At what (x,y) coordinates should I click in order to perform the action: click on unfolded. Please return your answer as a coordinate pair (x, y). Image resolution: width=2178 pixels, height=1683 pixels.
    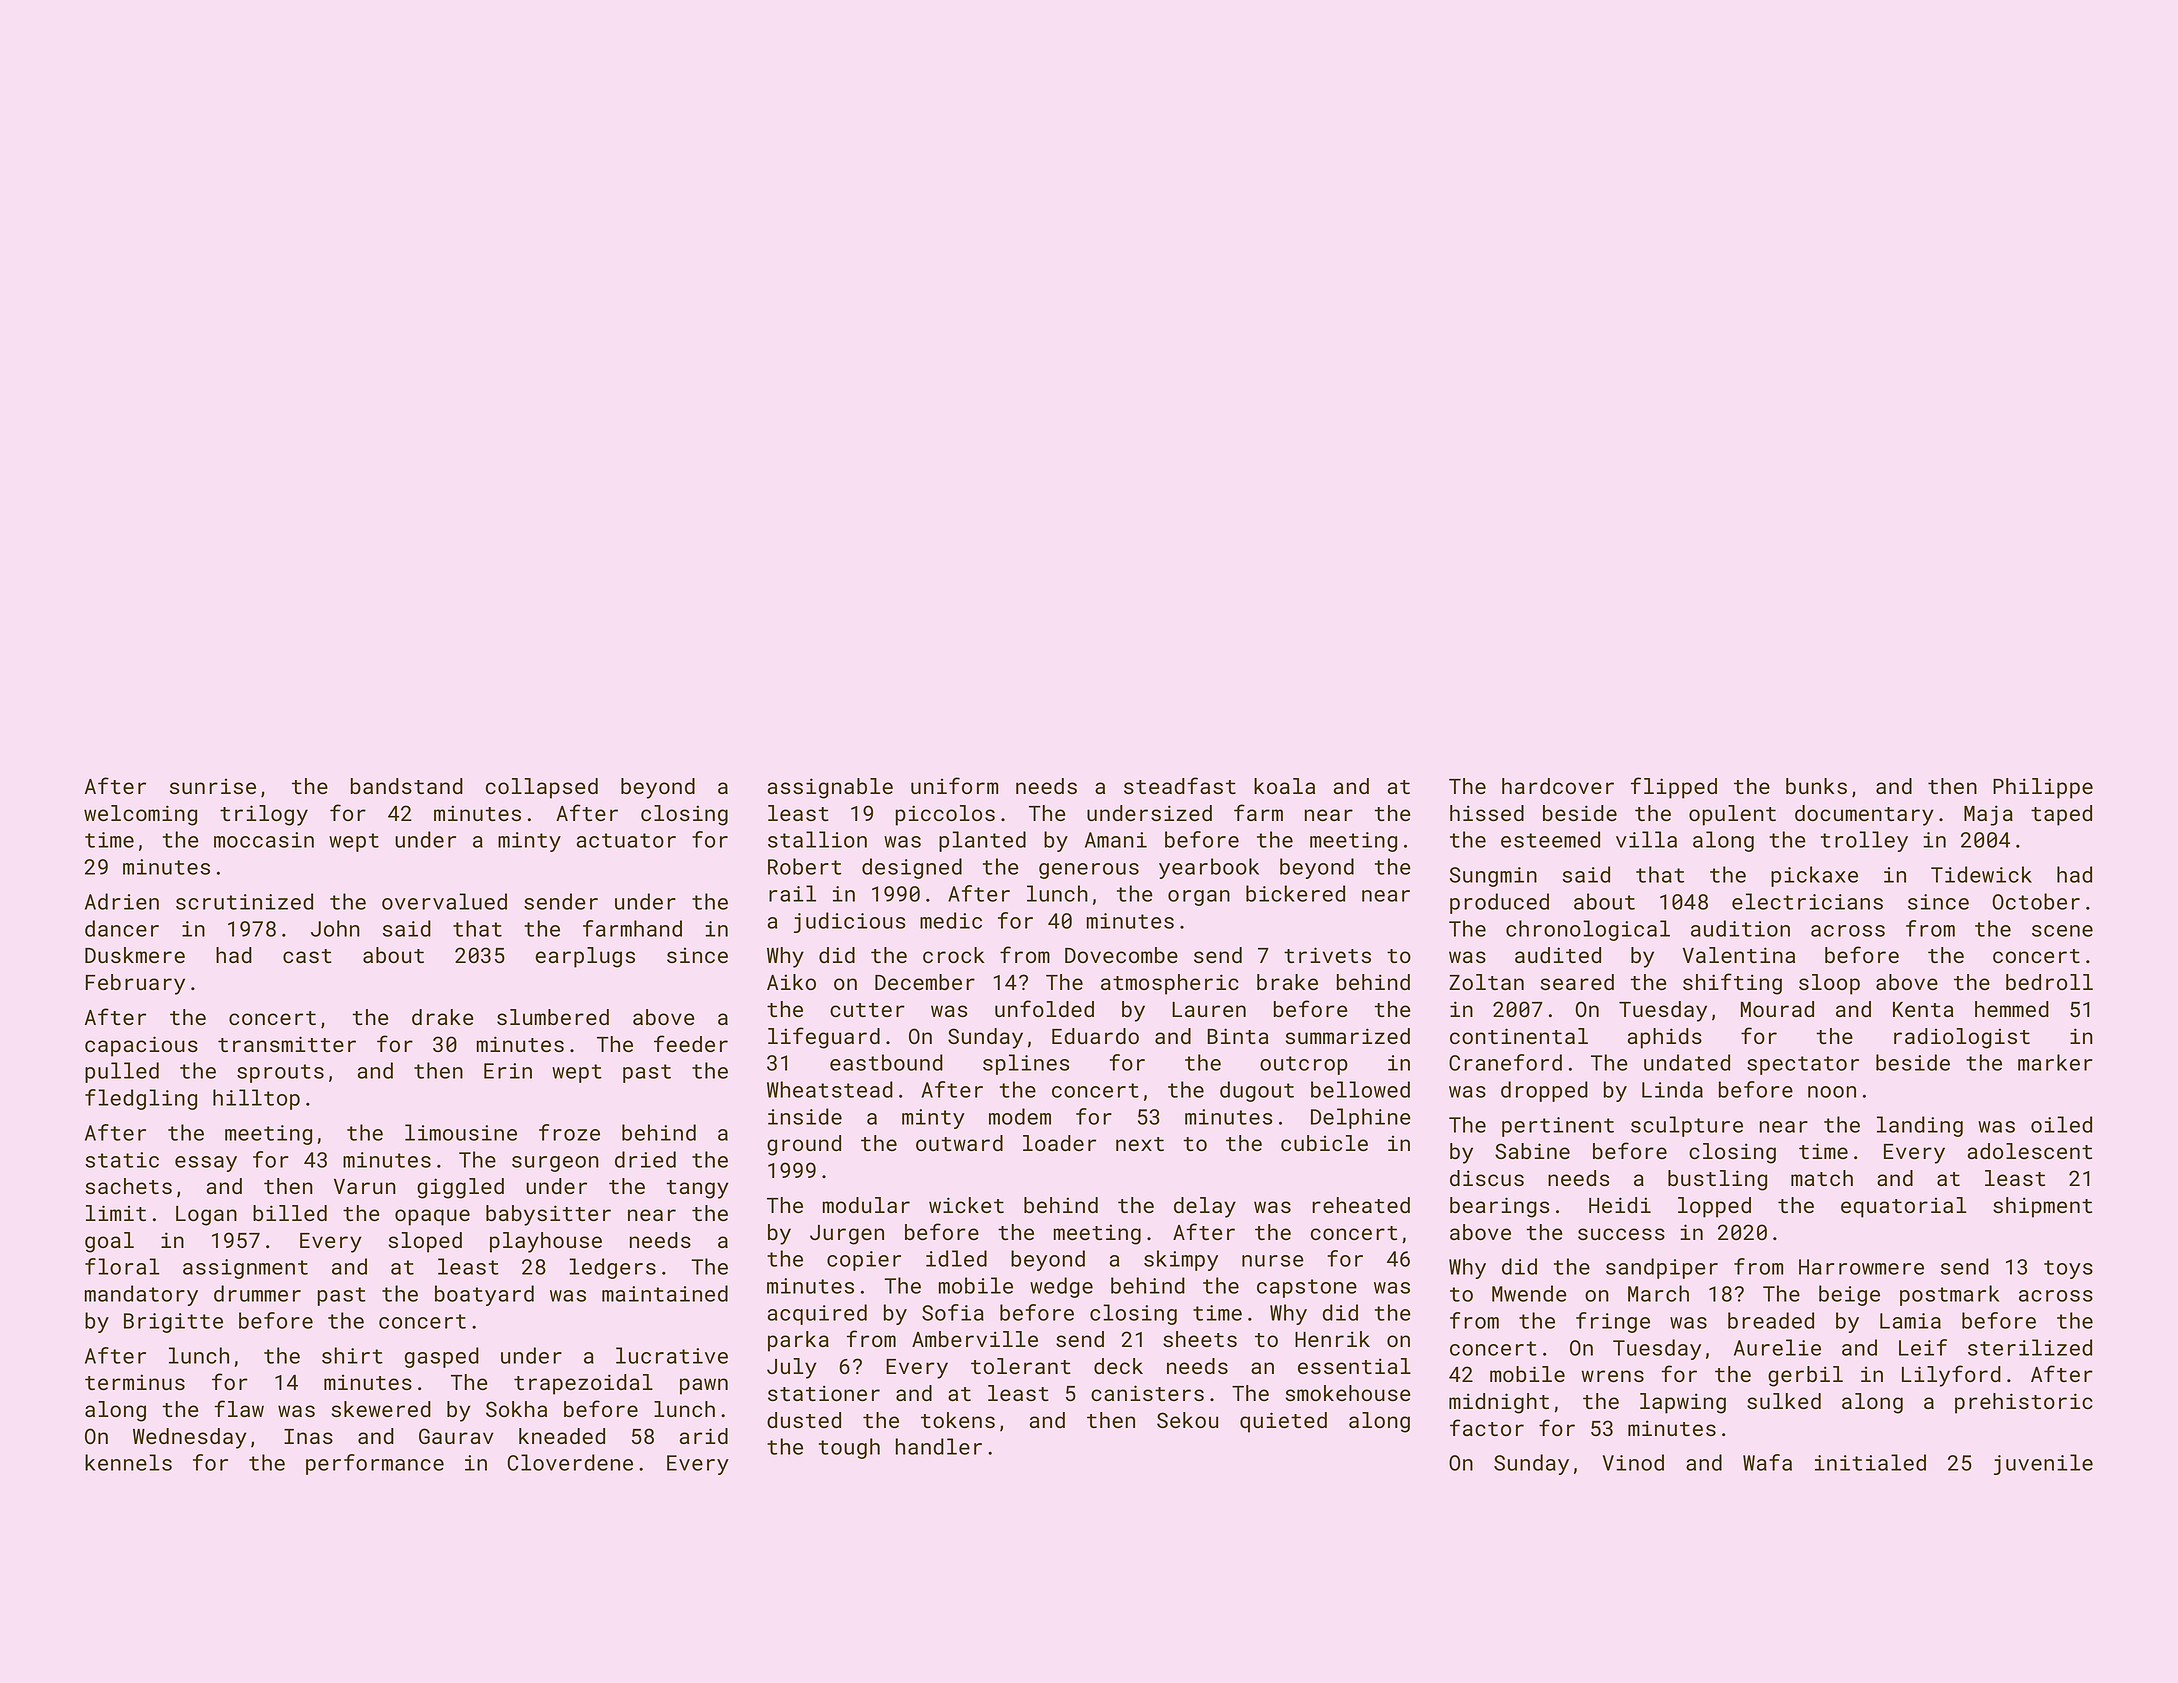
    Looking at the image, I should click on (1044, 1008).
